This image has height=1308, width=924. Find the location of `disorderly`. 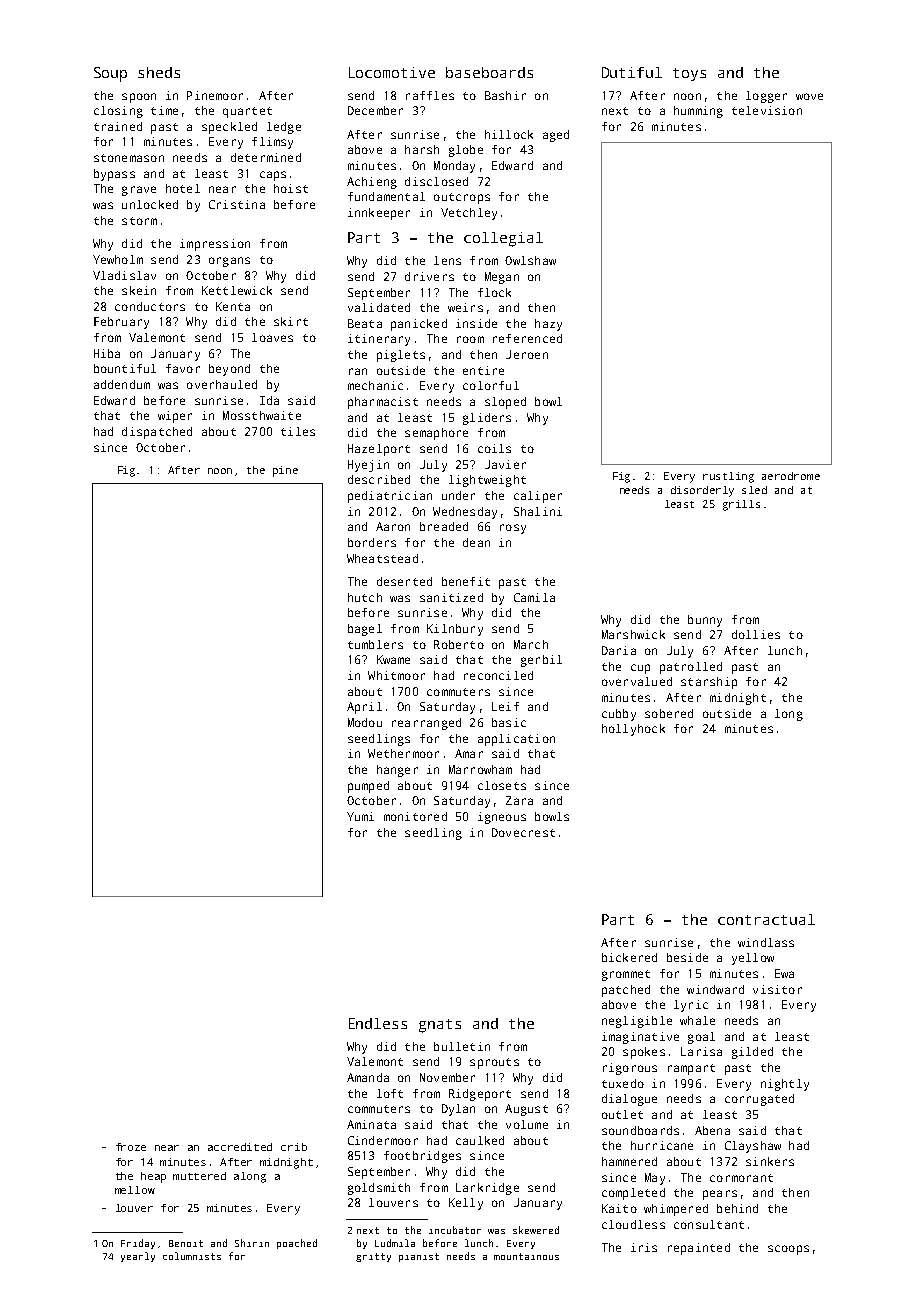

disorderly is located at coordinates (702, 491).
